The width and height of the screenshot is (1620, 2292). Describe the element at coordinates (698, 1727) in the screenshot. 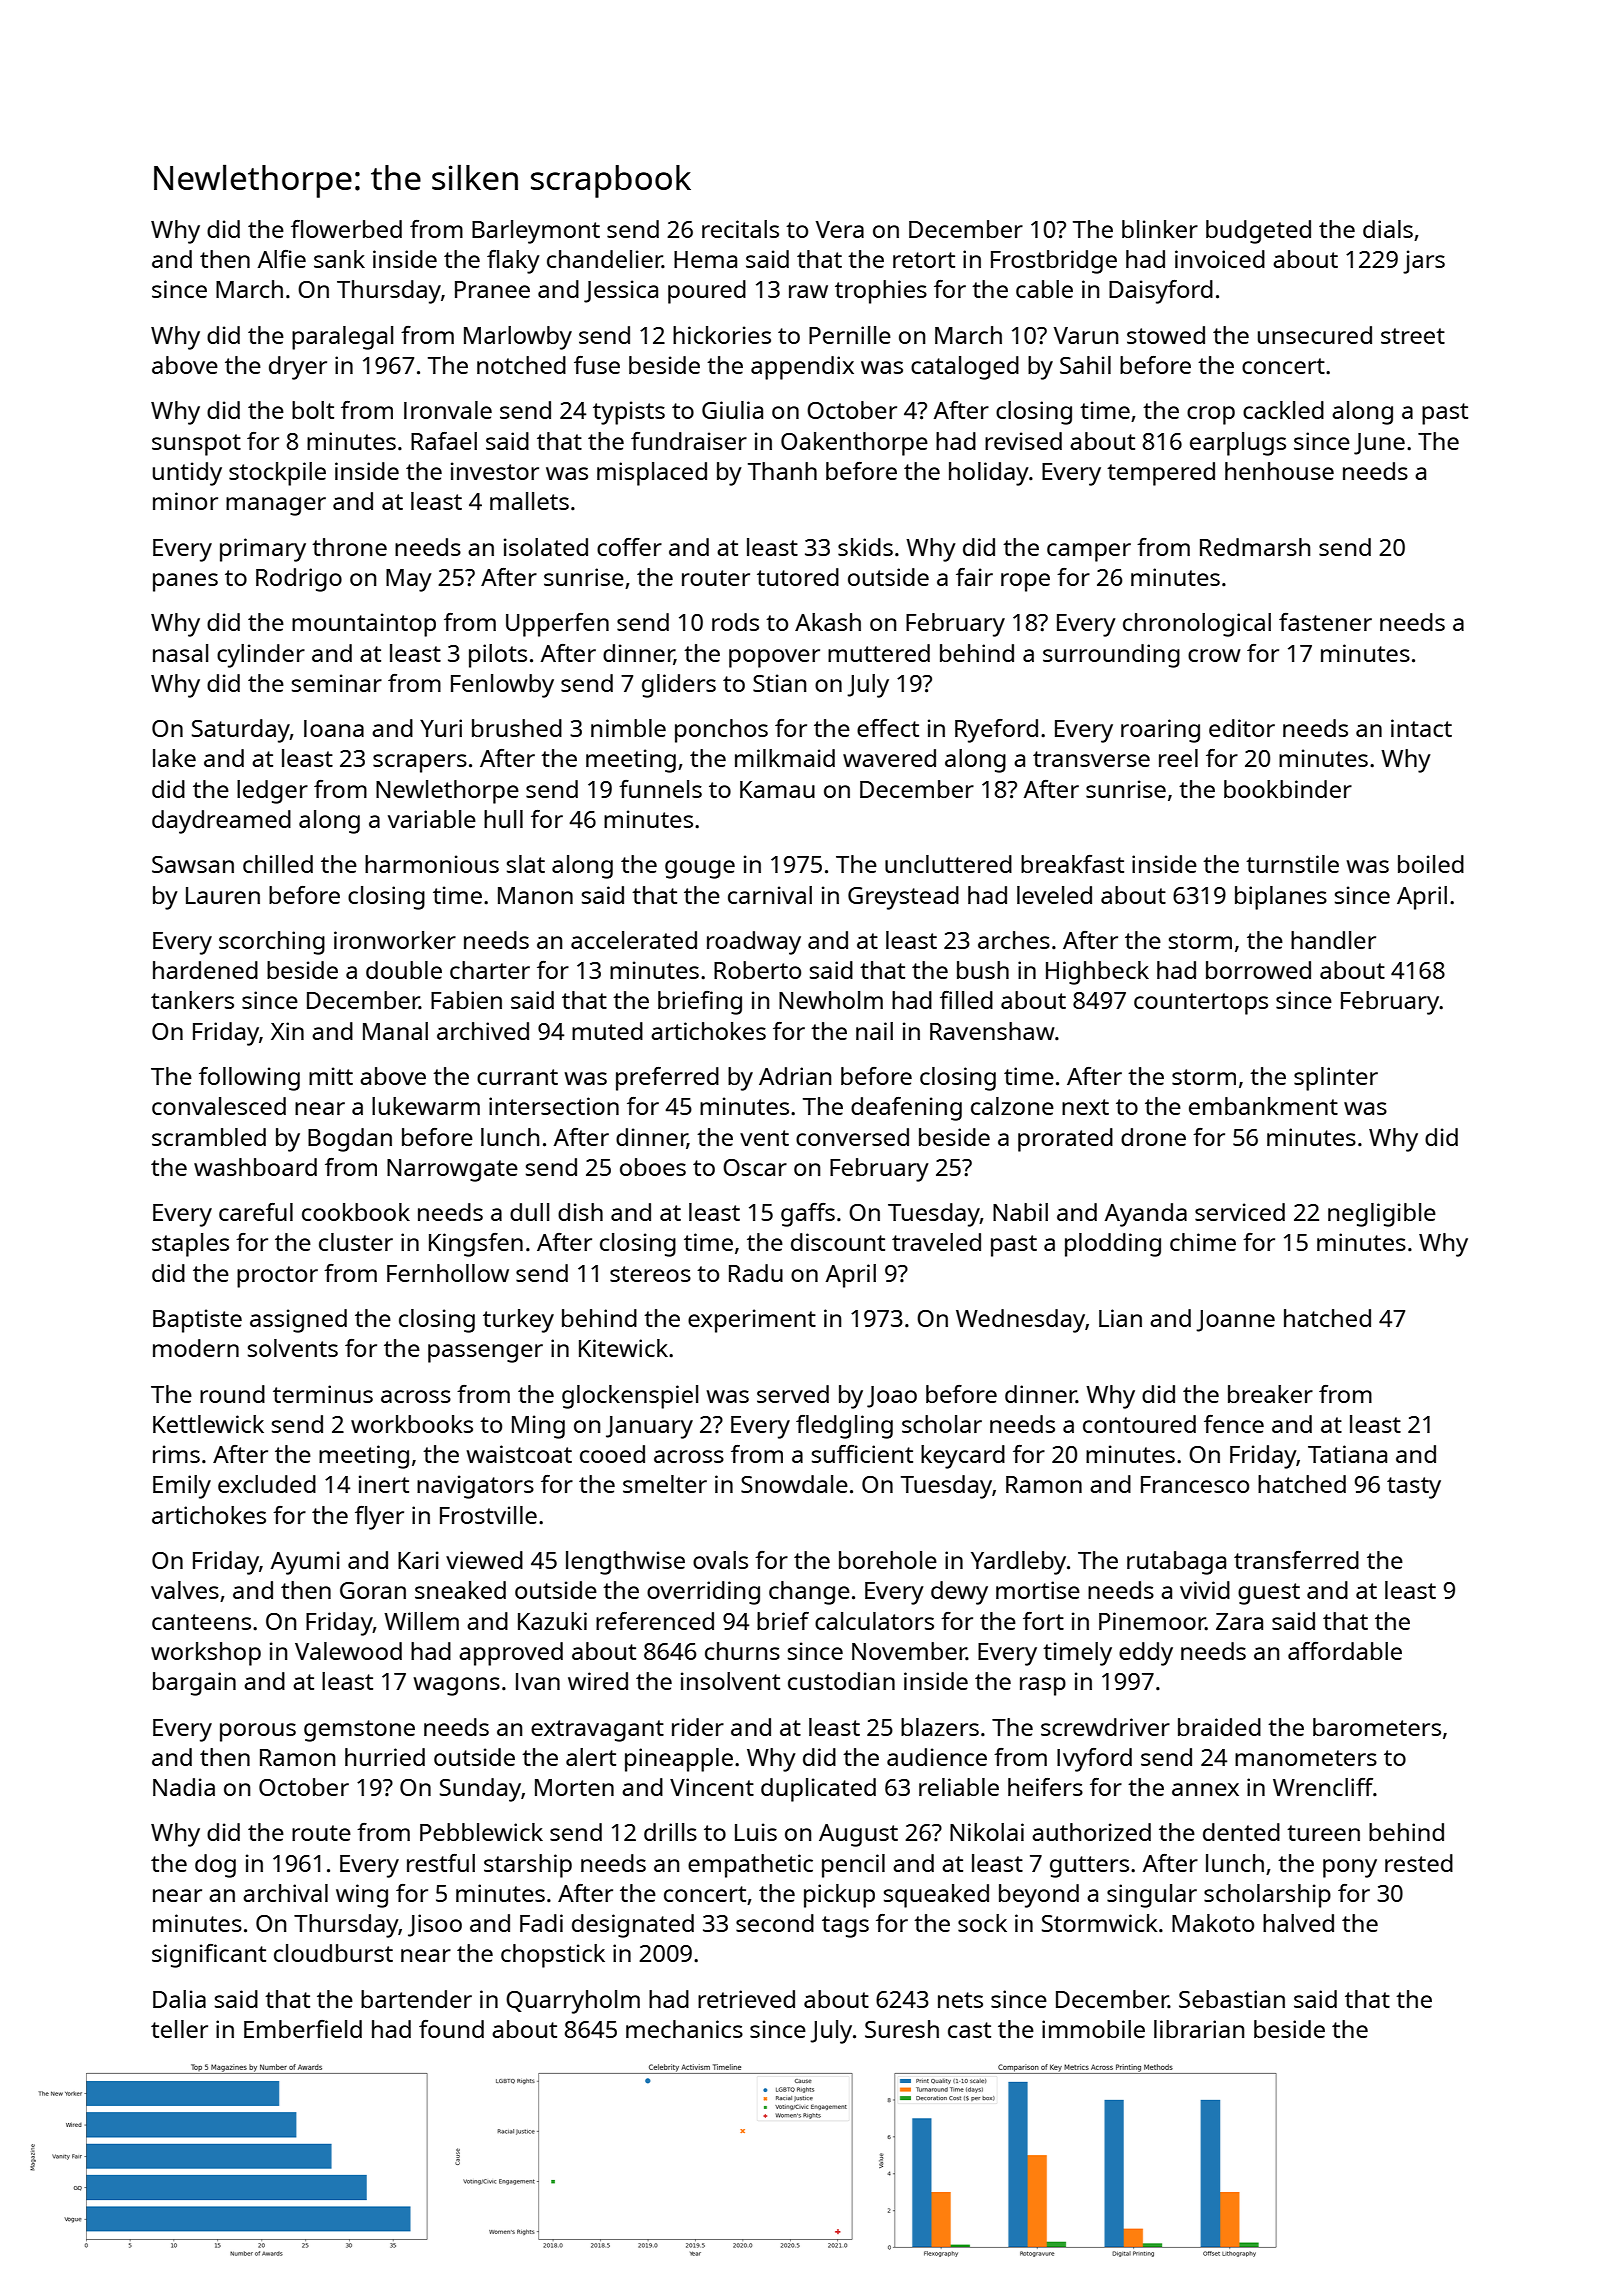

I see `rider` at that location.
